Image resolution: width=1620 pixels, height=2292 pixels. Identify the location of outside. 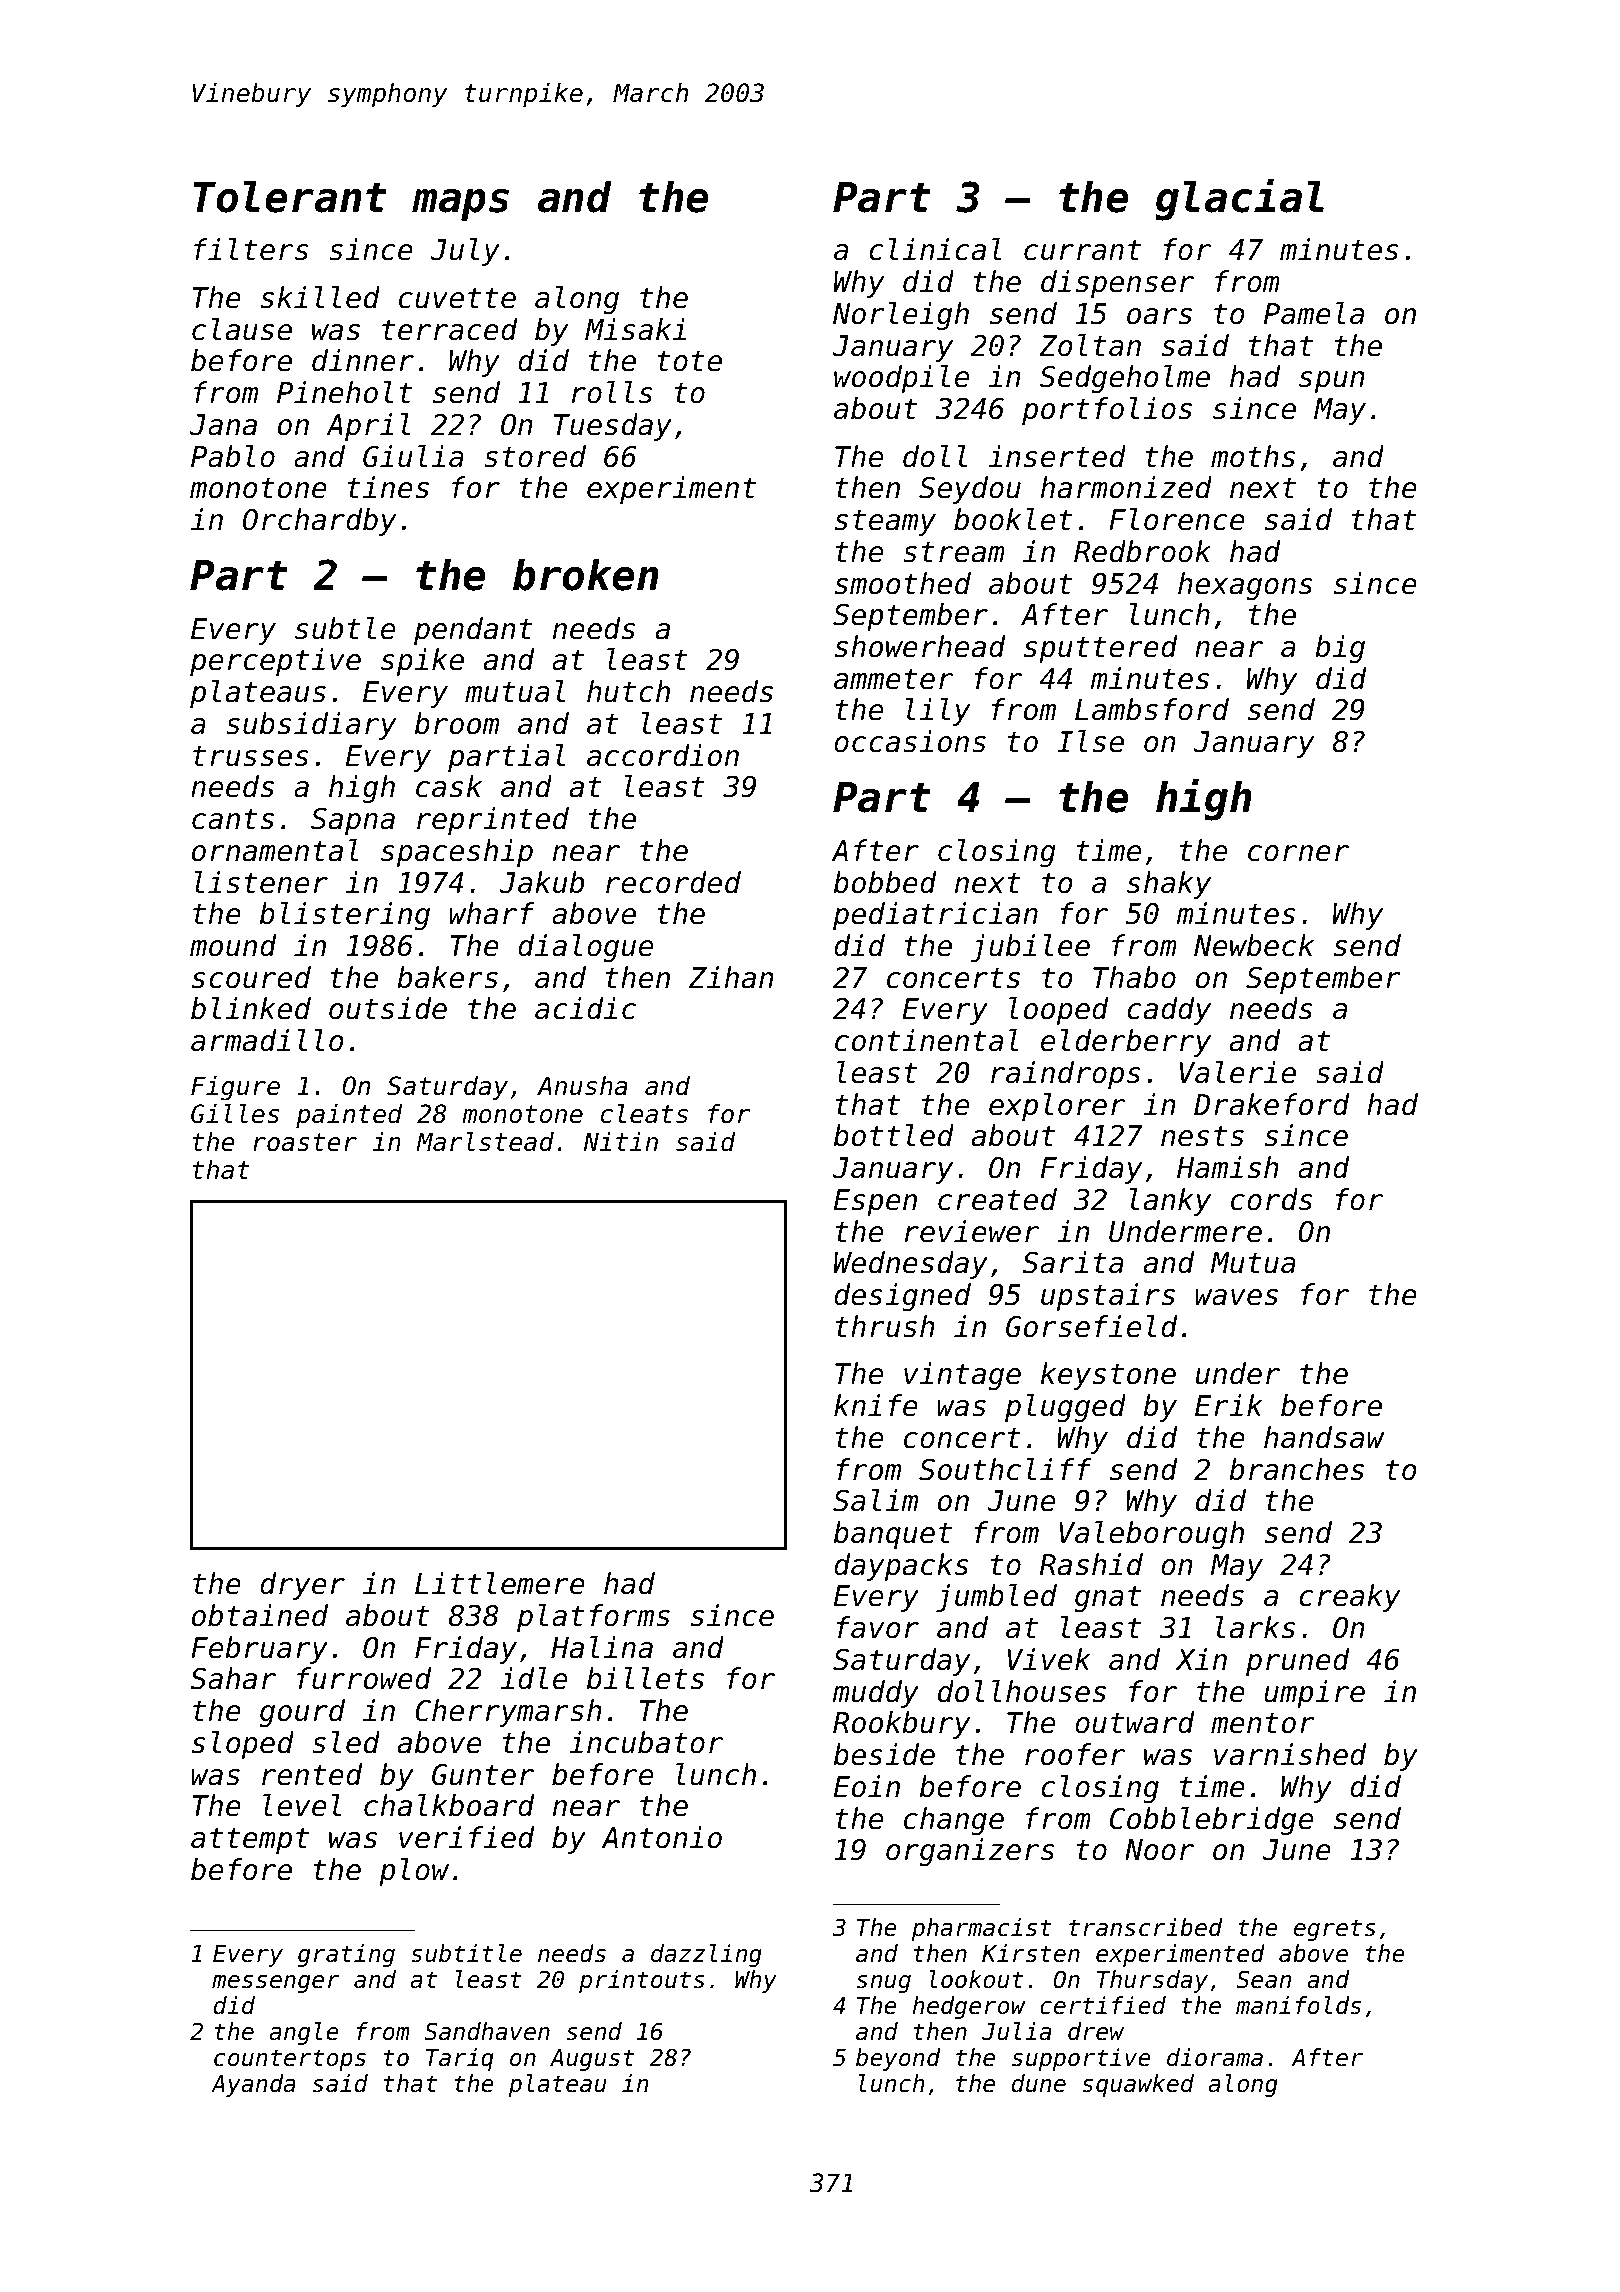
(388, 1008).
